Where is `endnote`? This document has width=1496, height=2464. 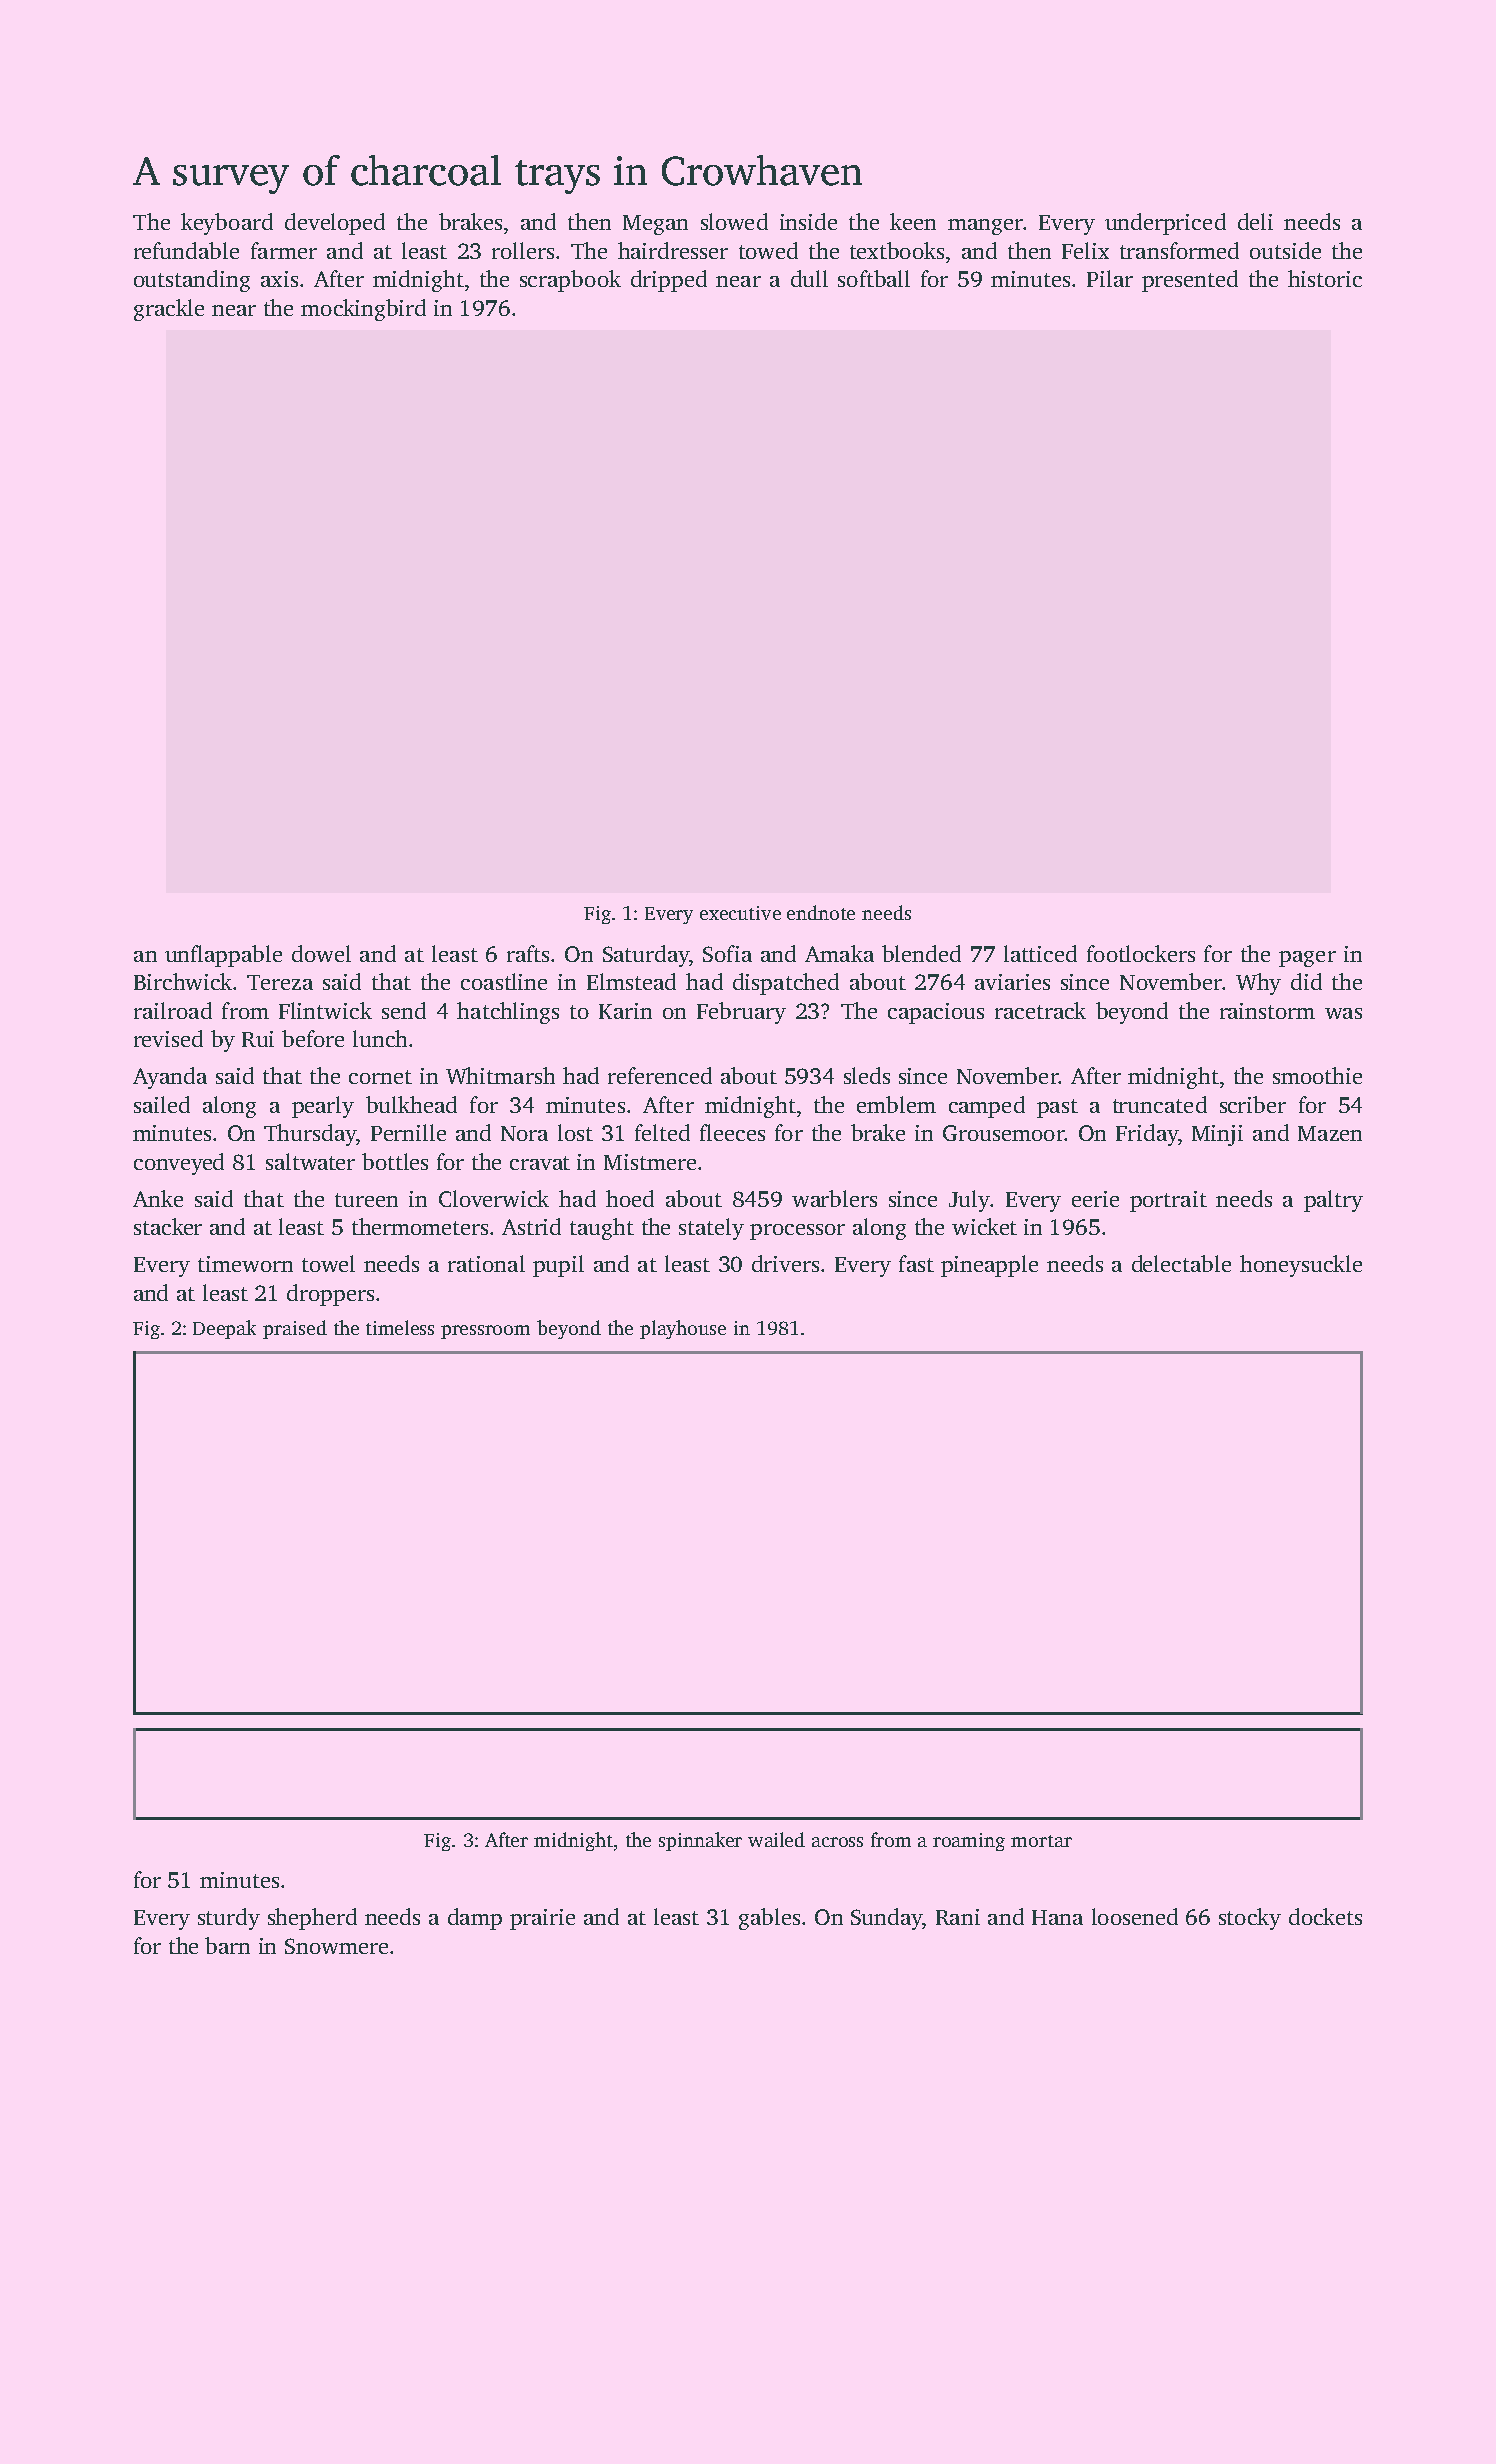
endnote is located at coordinates (821, 912).
